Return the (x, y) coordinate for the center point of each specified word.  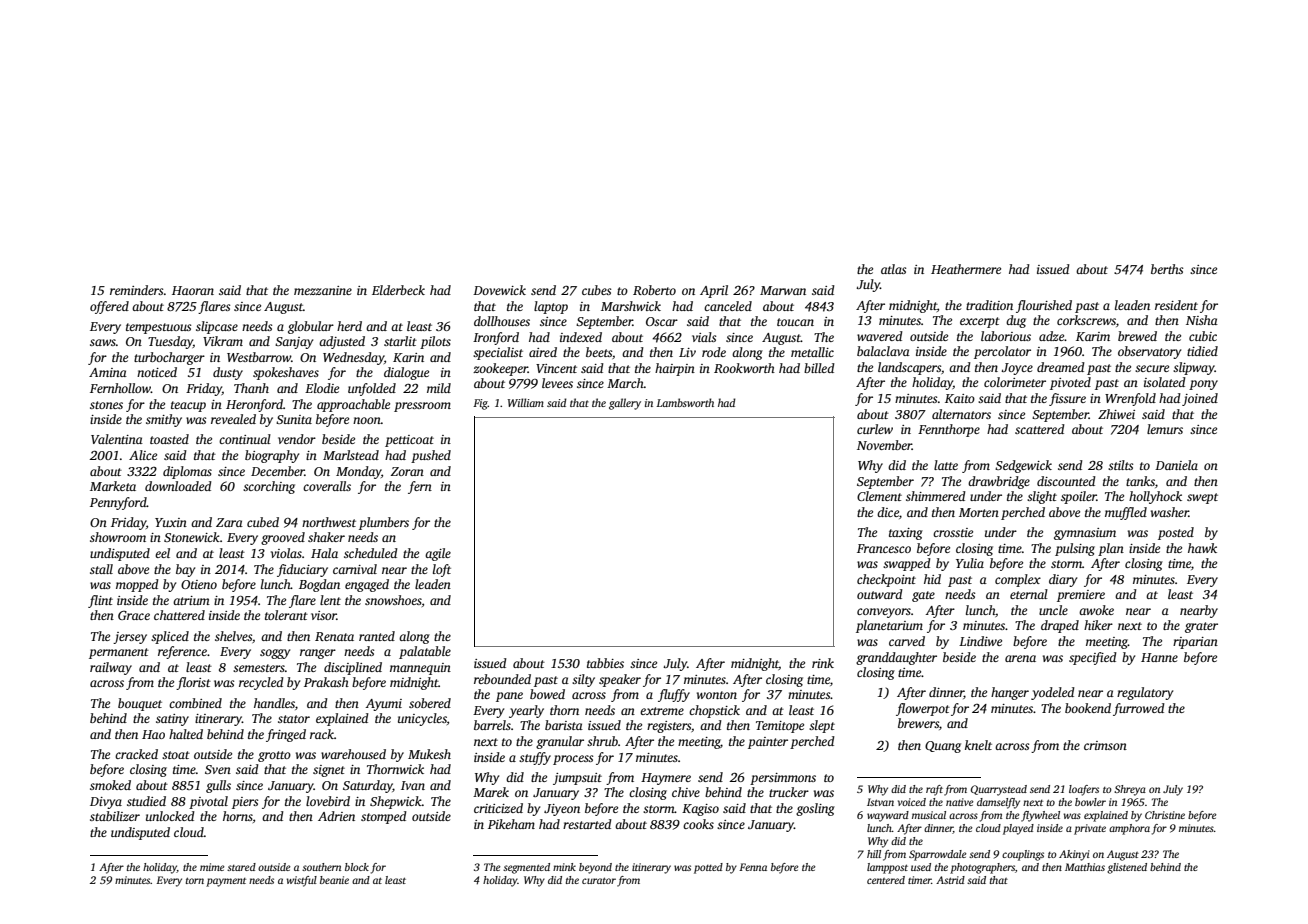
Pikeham (511, 824)
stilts (1120, 465)
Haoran (193, 290)
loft (442, 570)
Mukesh (429, 754)
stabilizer (115, 816)
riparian (1195, 643)
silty (583, 680)
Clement (879, 496)
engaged (367, 585)
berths (1167, 269)
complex (1018, 580)
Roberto (654, 290)
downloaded (178, 486)
